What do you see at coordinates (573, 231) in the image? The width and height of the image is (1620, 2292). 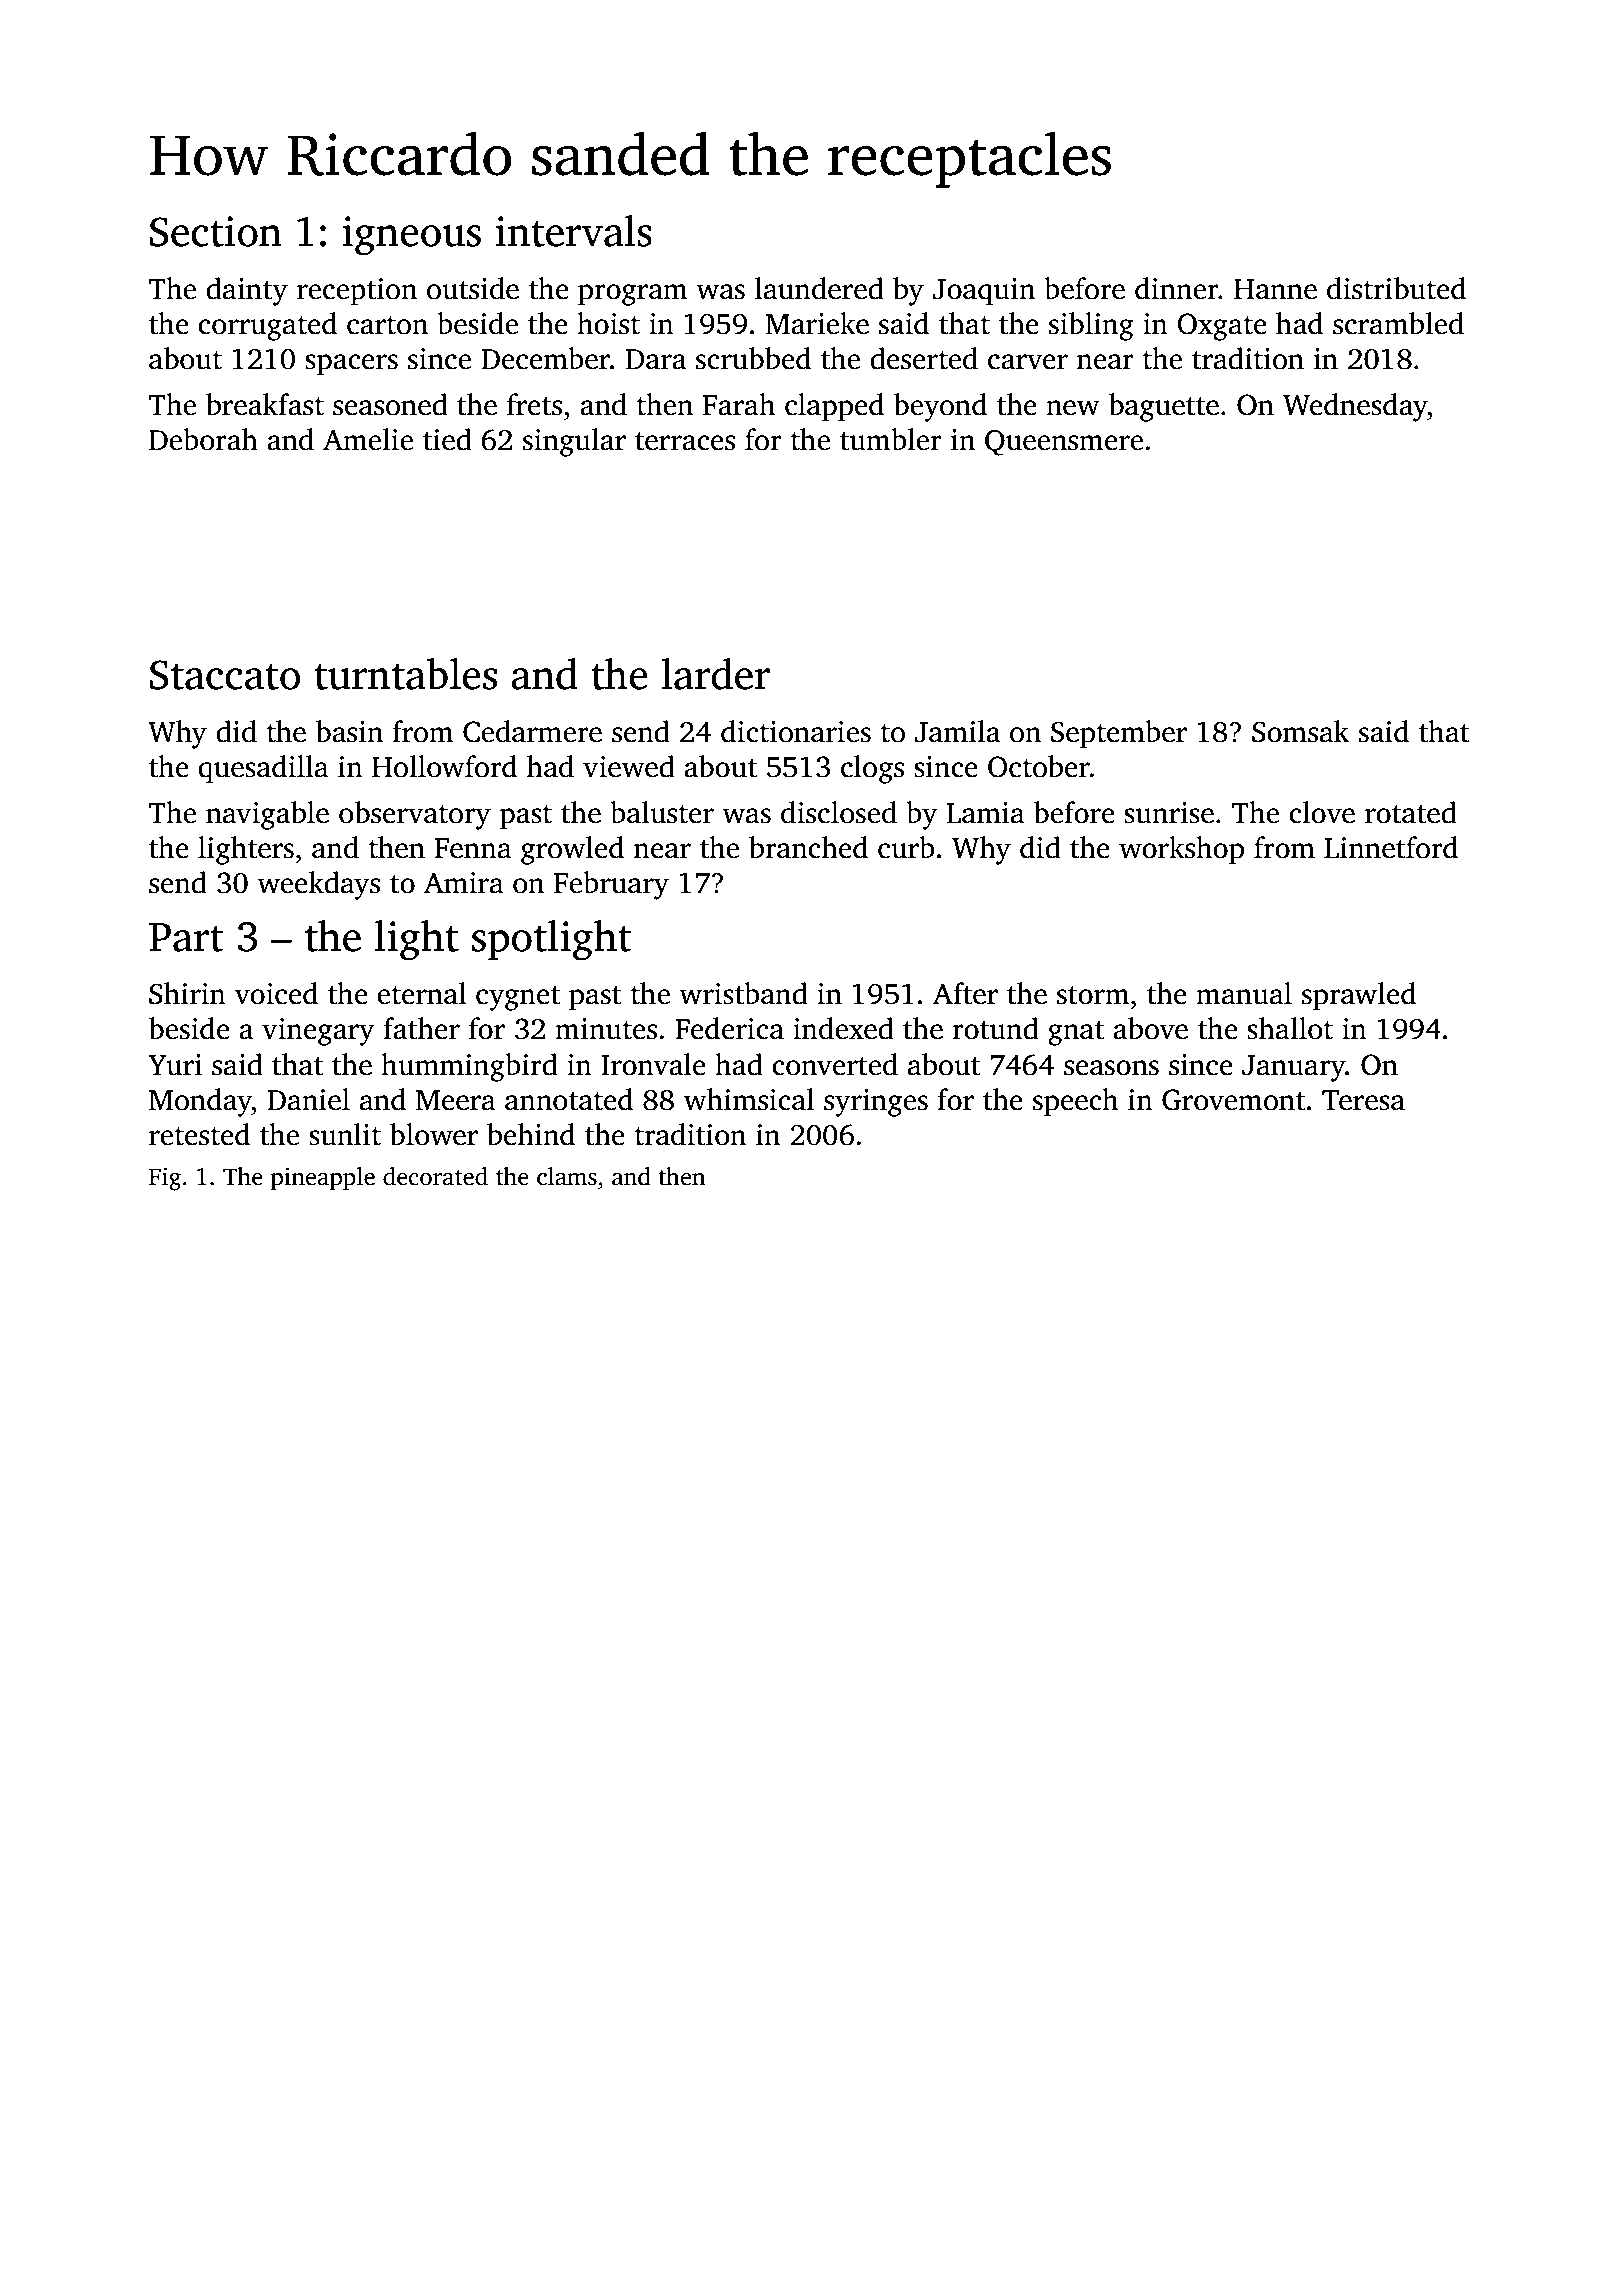 I see `intervals` at bounding box center [573, 231].
